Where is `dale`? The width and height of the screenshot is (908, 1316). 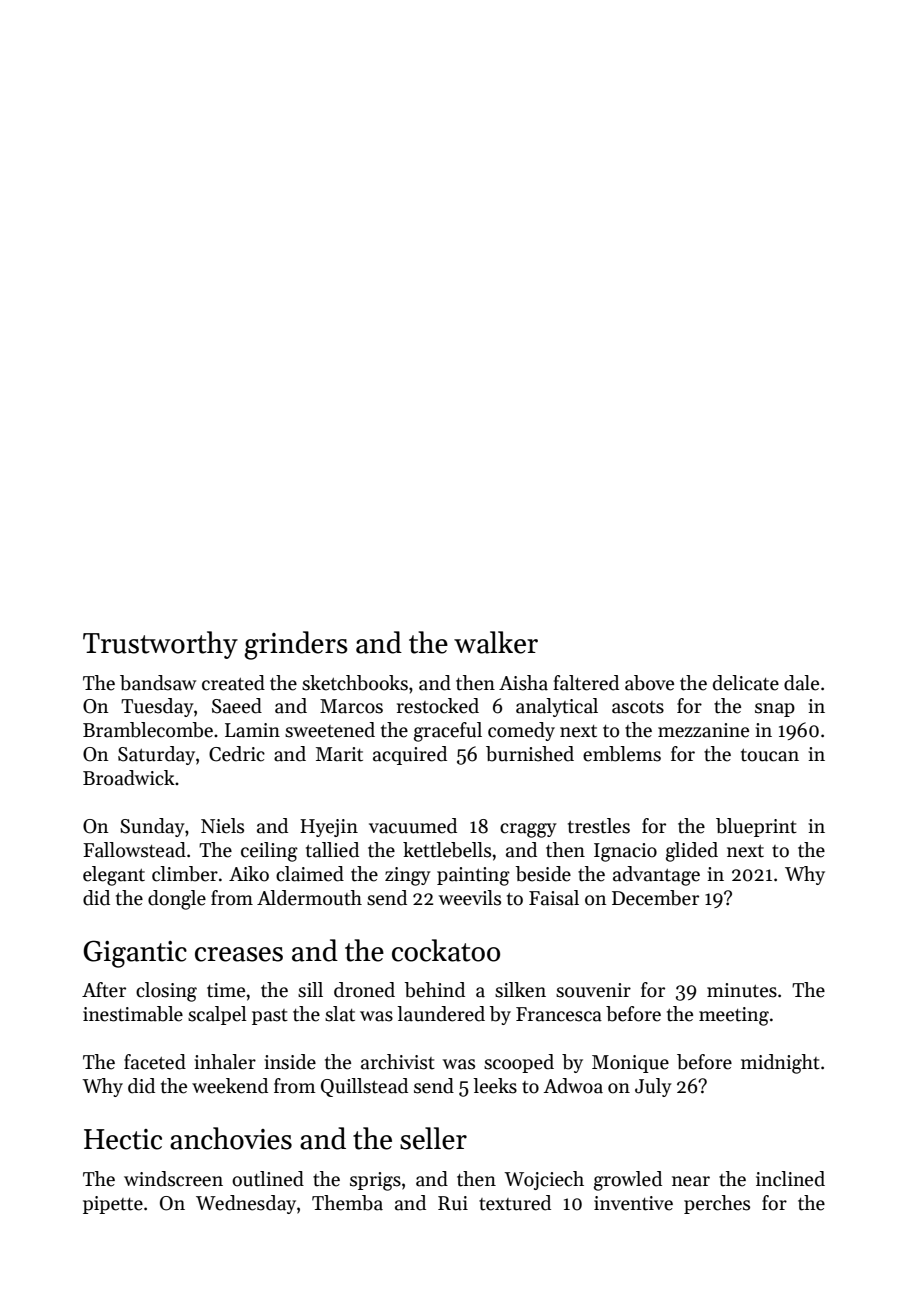
dale is located at coordinates (801, 683).
